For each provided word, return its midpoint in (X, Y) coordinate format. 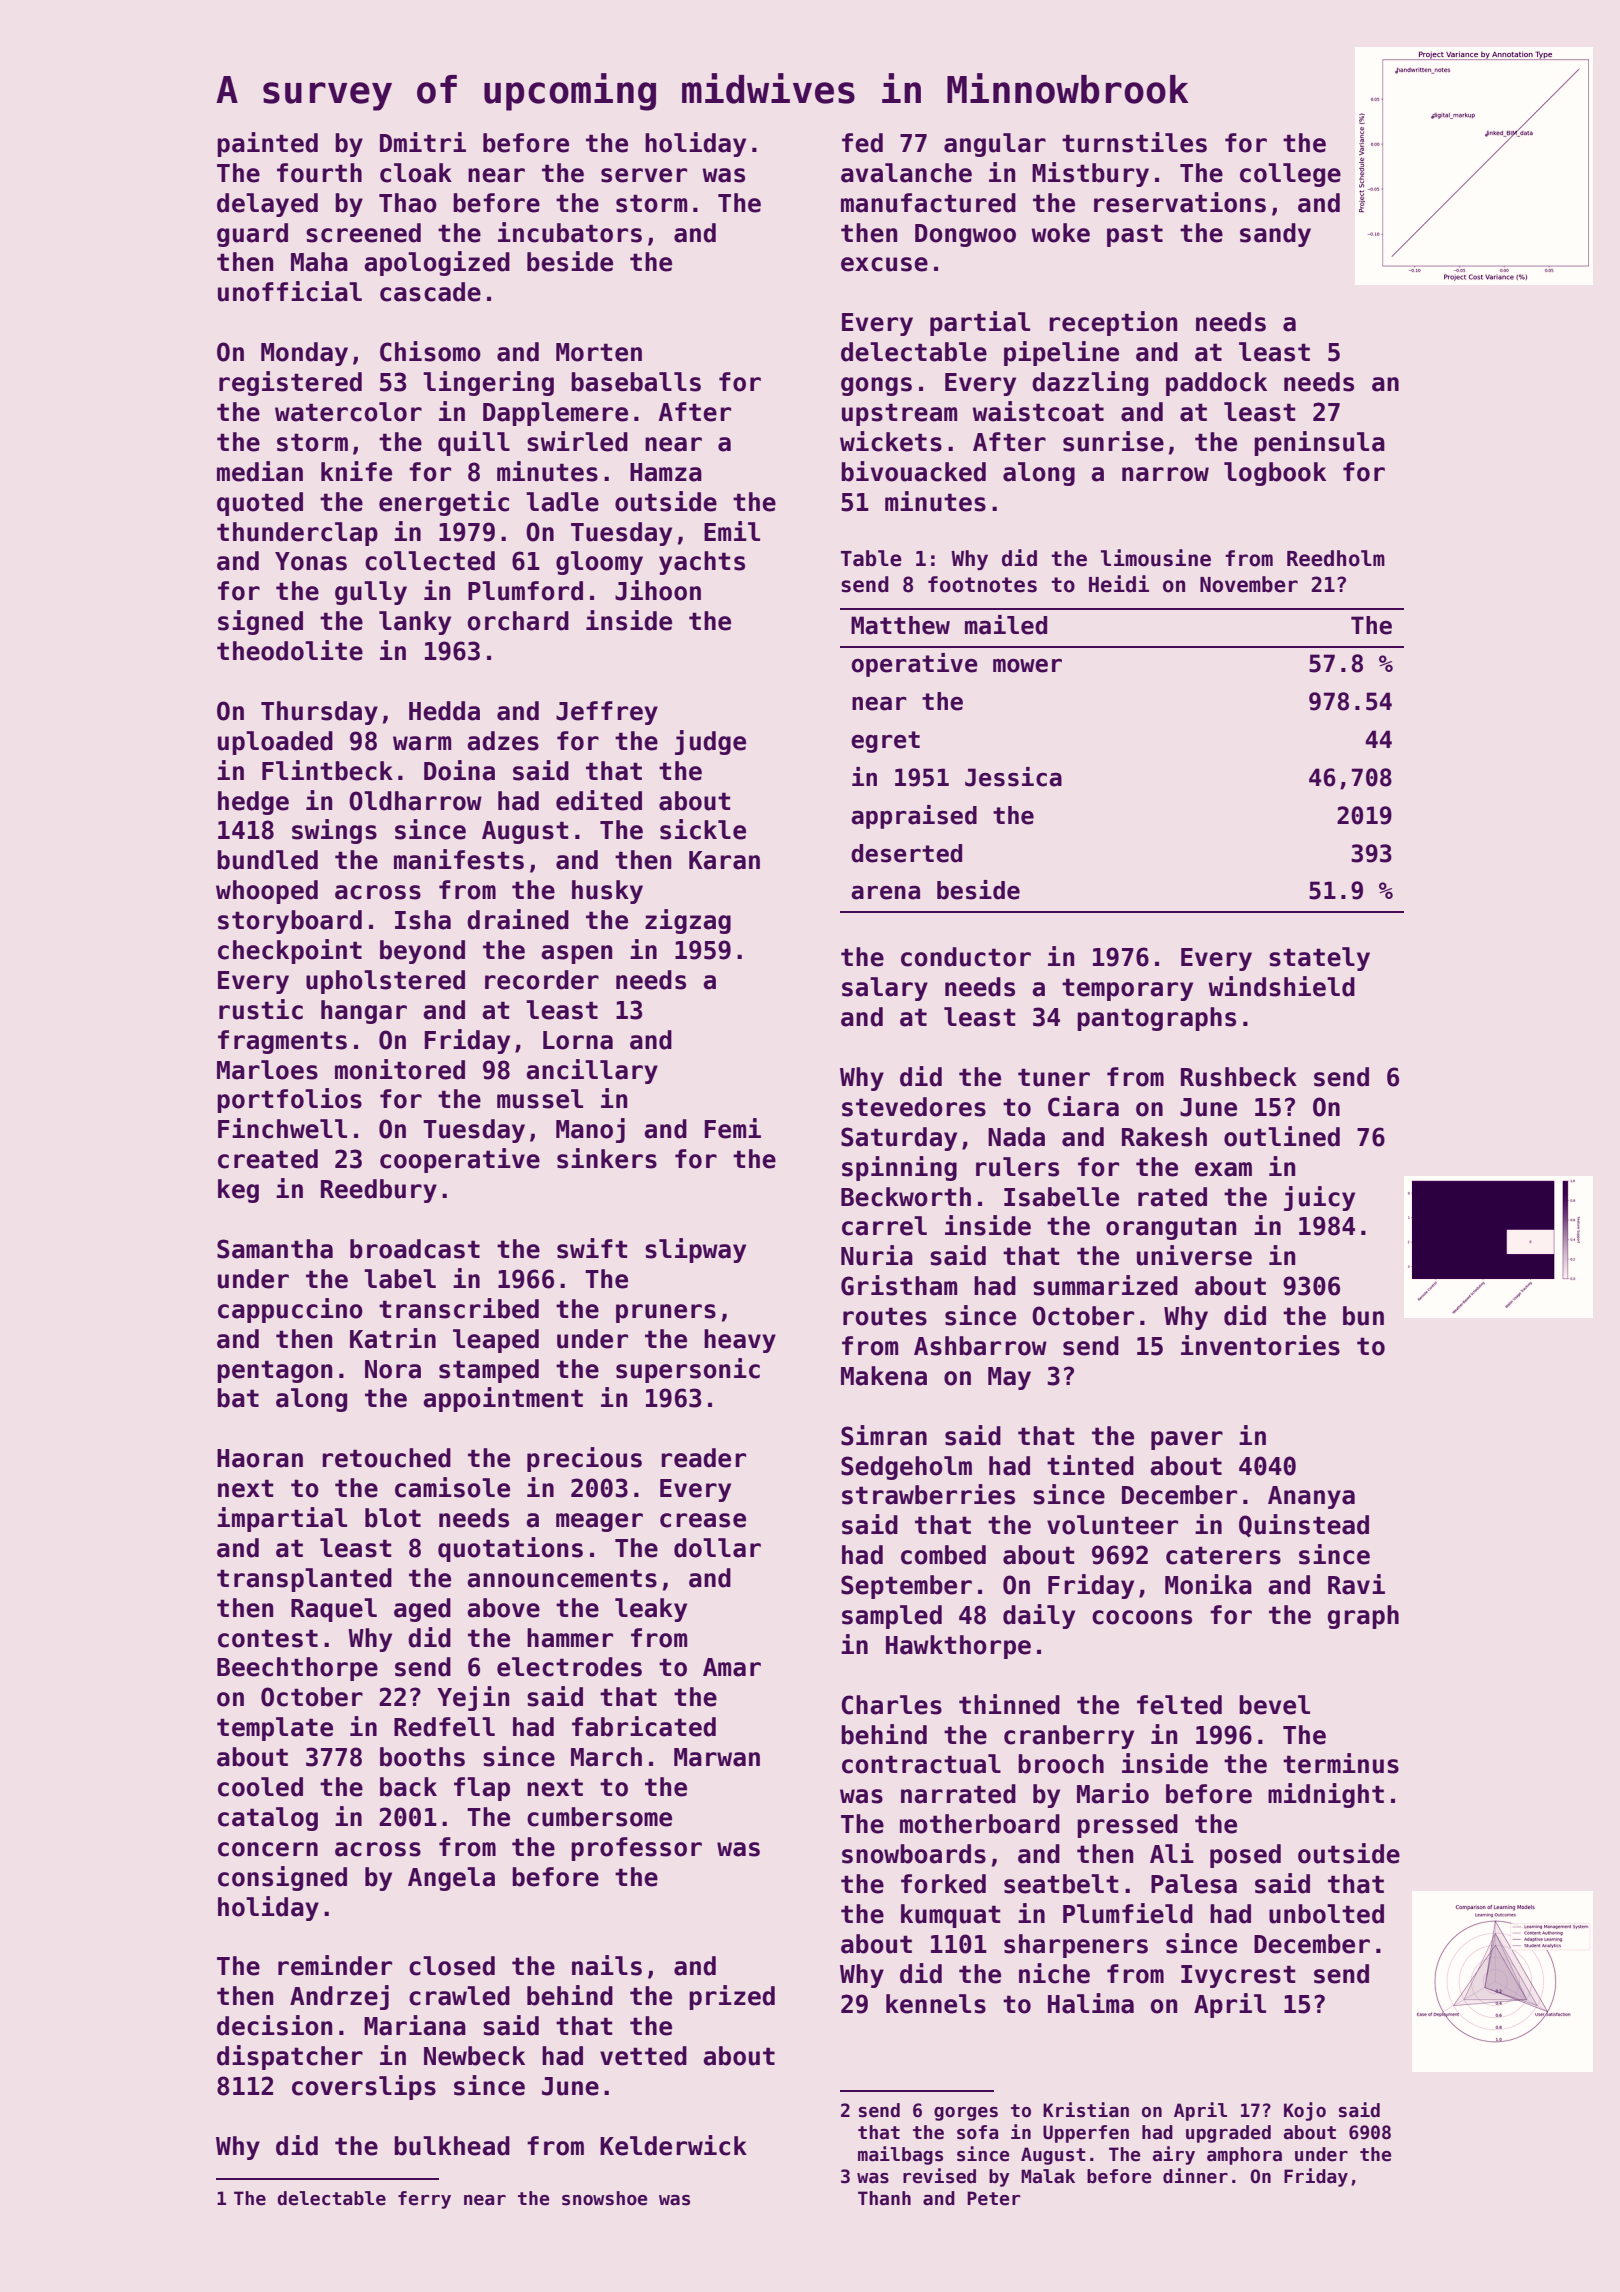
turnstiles (1134, 142)
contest (268, 1638)
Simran (884, 1435)
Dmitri (423, 142)
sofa (977, 2132)
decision (274, 2025)
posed (1245, 1856)
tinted (1090, 1465)
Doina (459, 770)
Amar (732, 1667)
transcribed (459, 1308)
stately (1319, 959)
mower (1027, 666)
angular (995, 145)
